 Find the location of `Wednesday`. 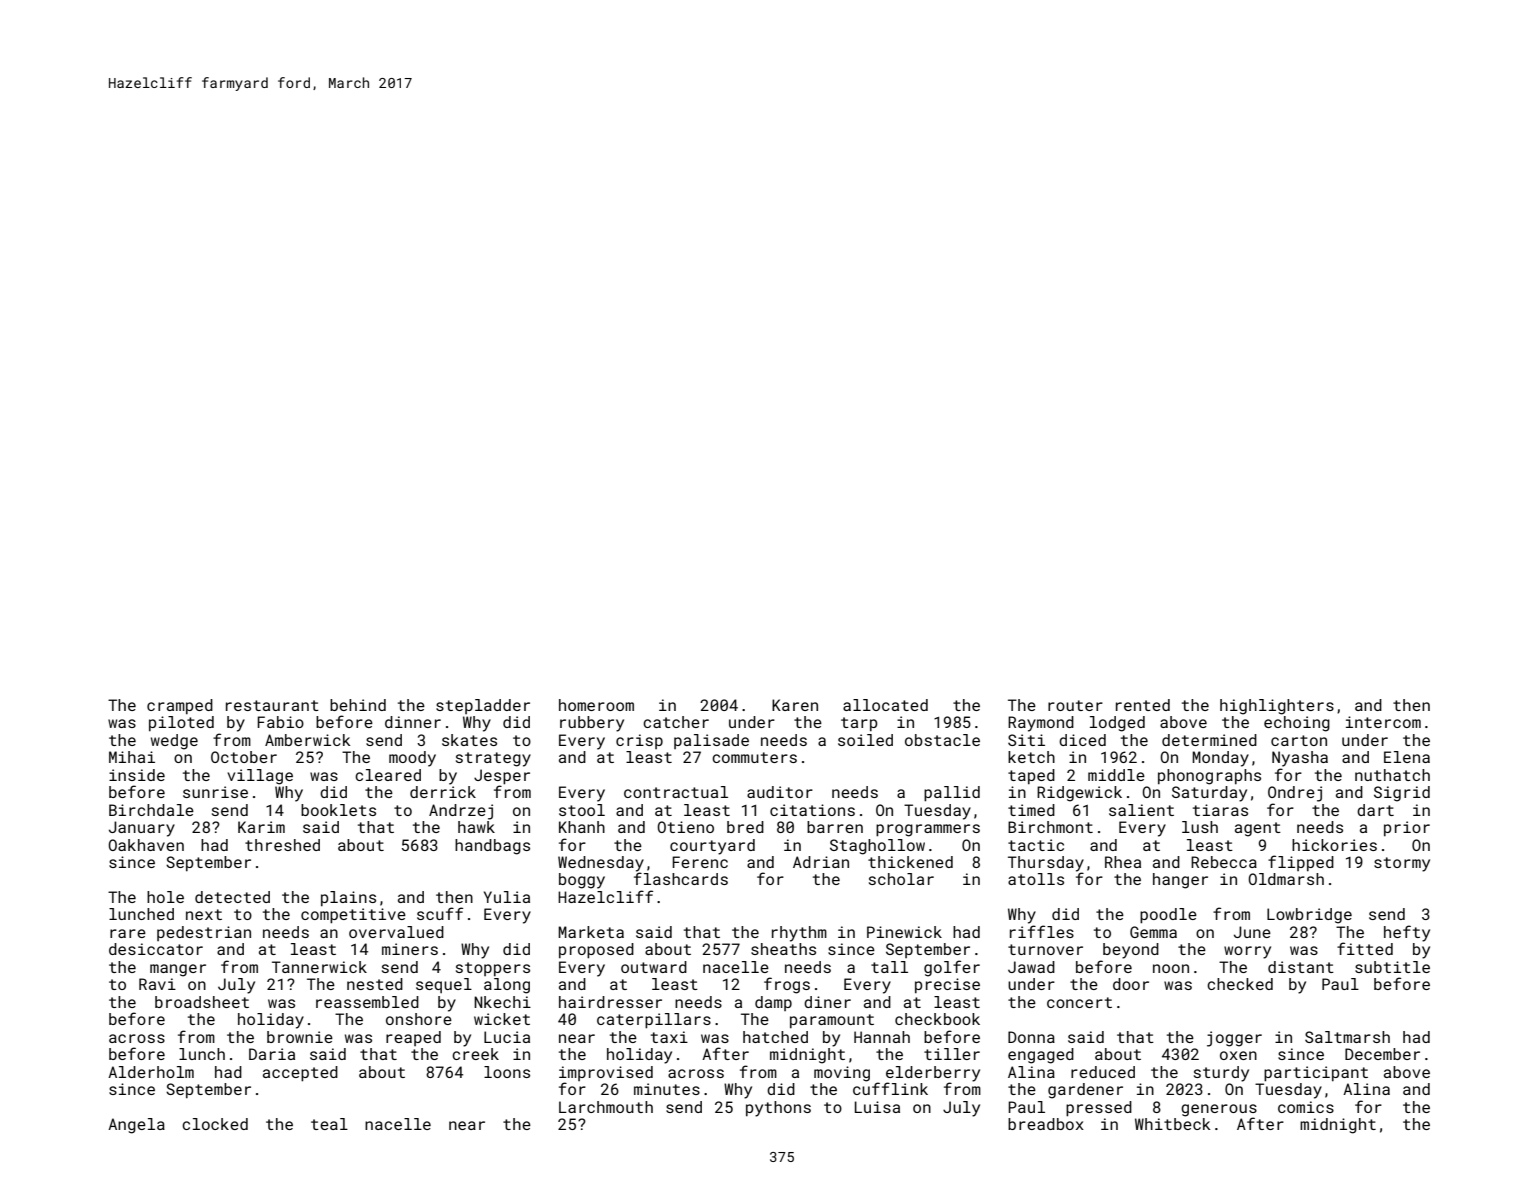

Wednesday is located at coordinates (601, 864).
